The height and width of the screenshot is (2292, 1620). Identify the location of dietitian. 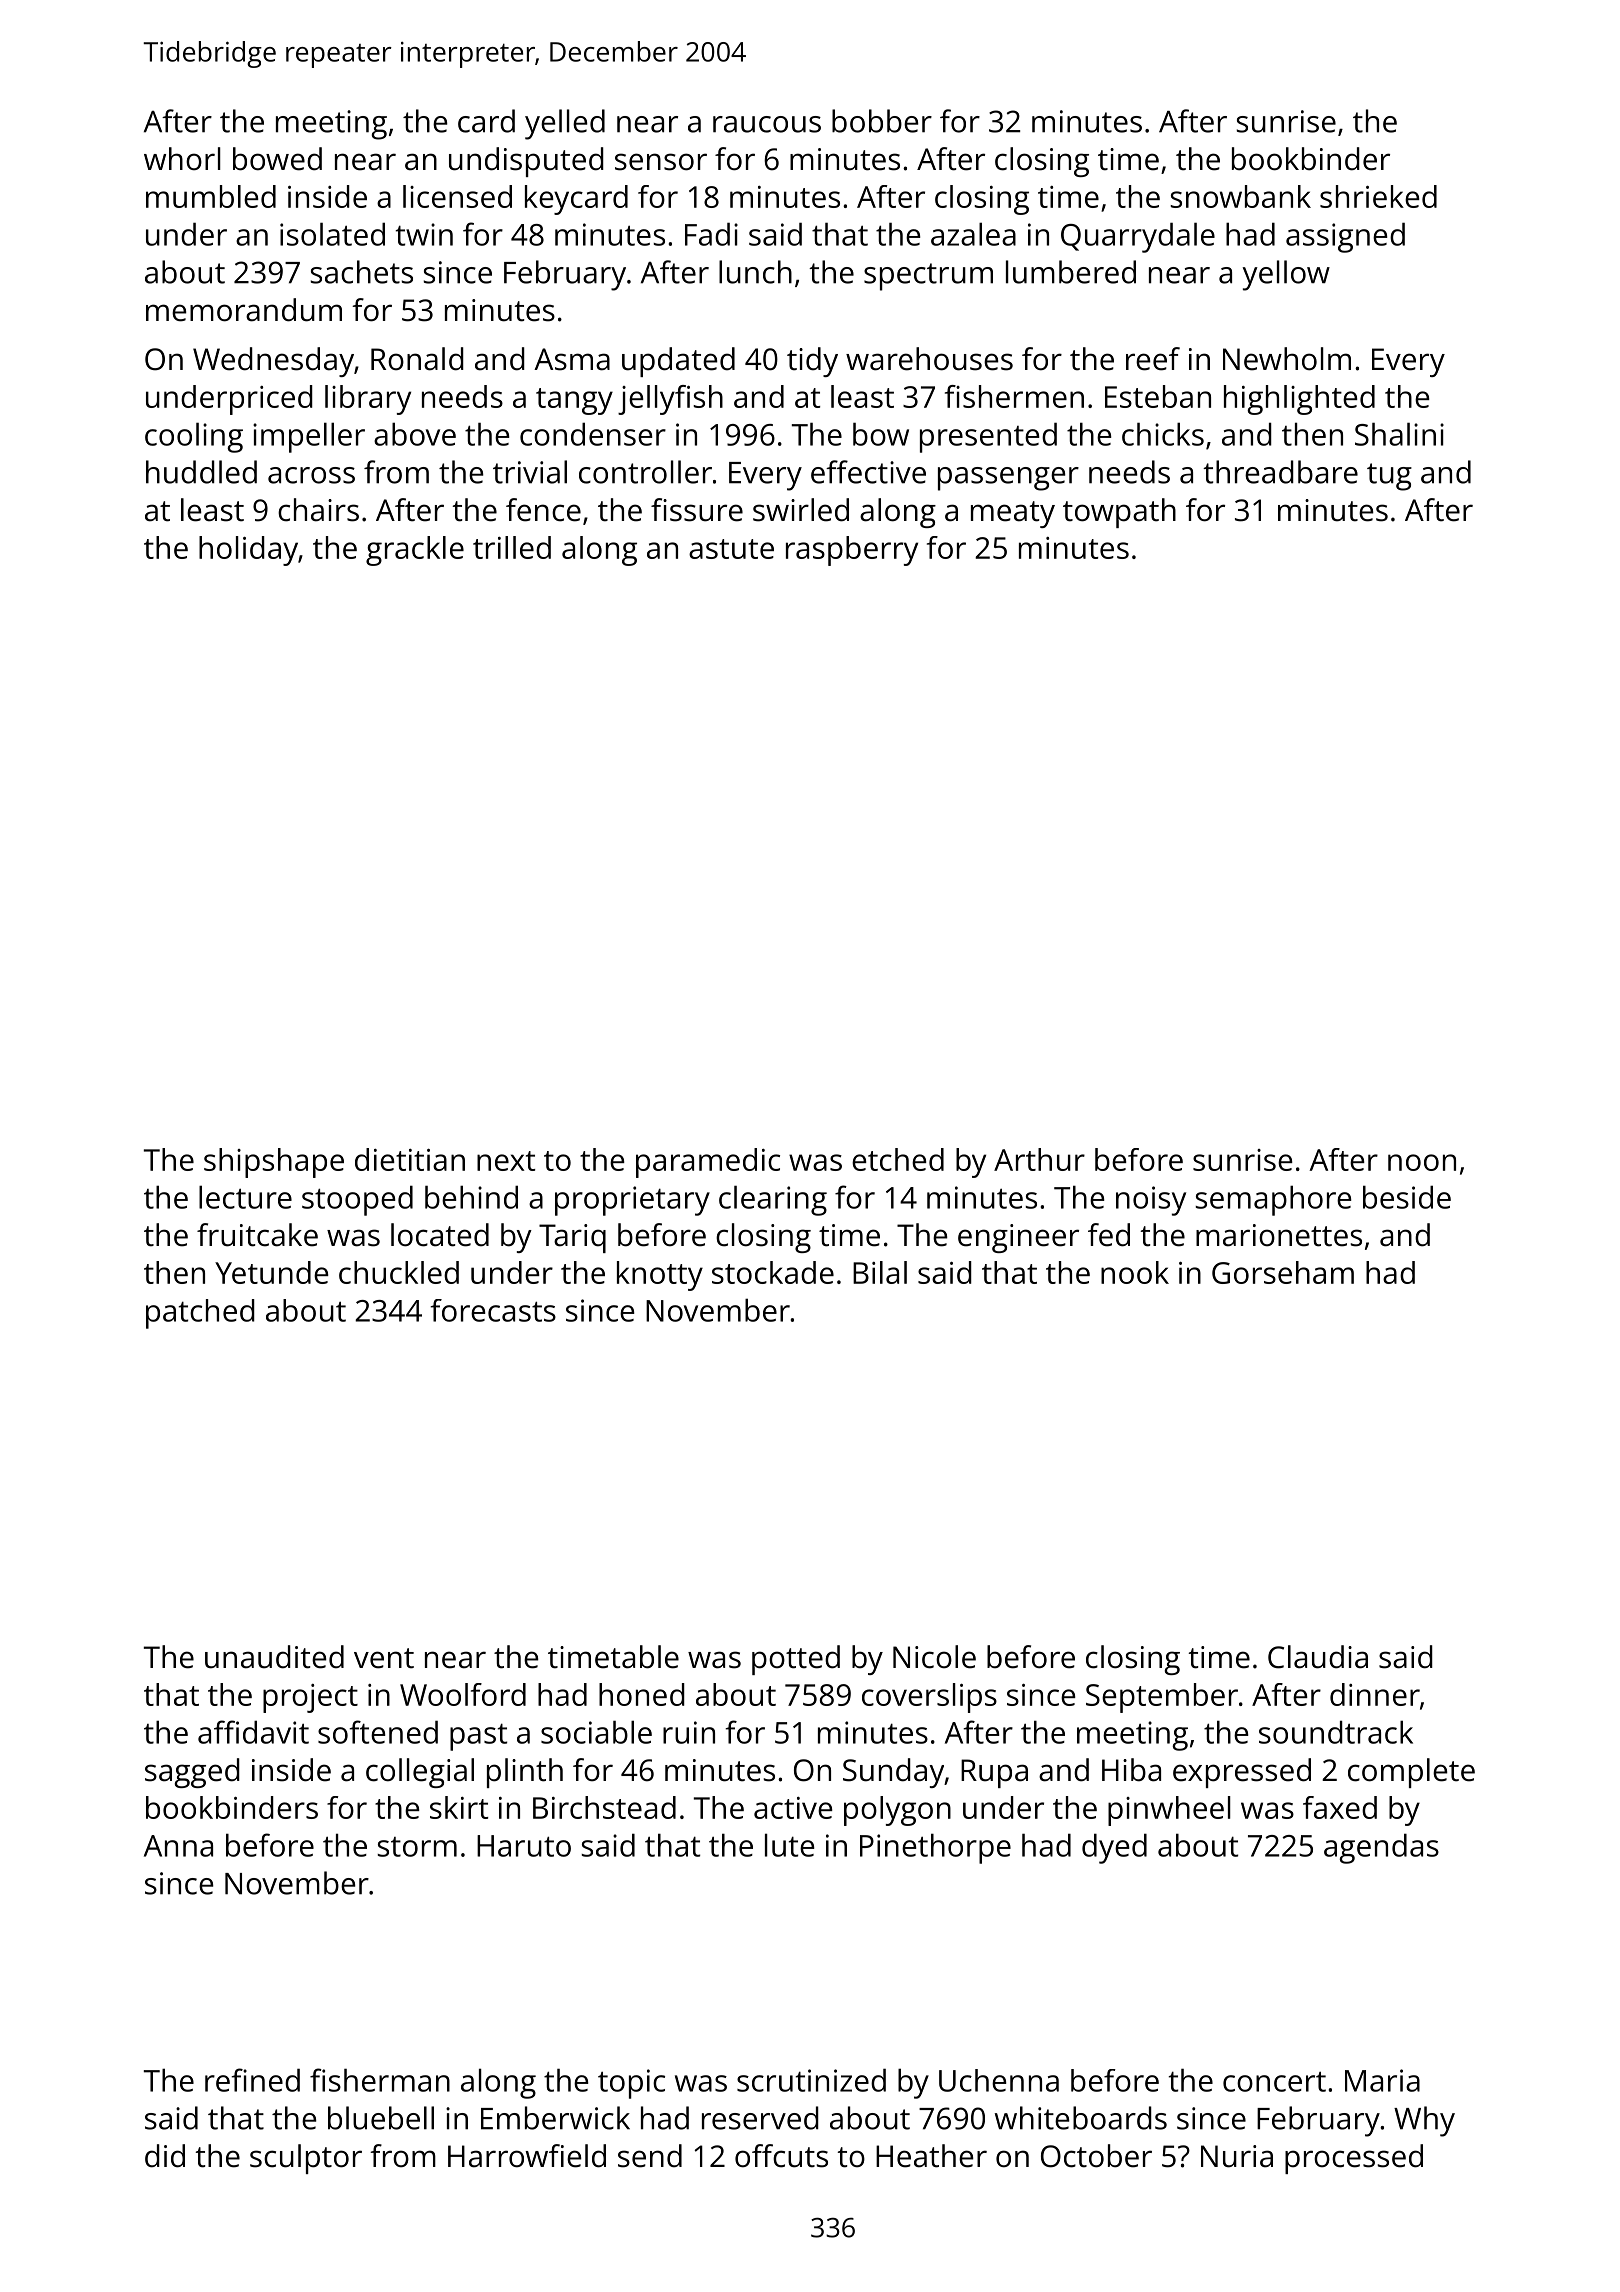
(410, 1159).
